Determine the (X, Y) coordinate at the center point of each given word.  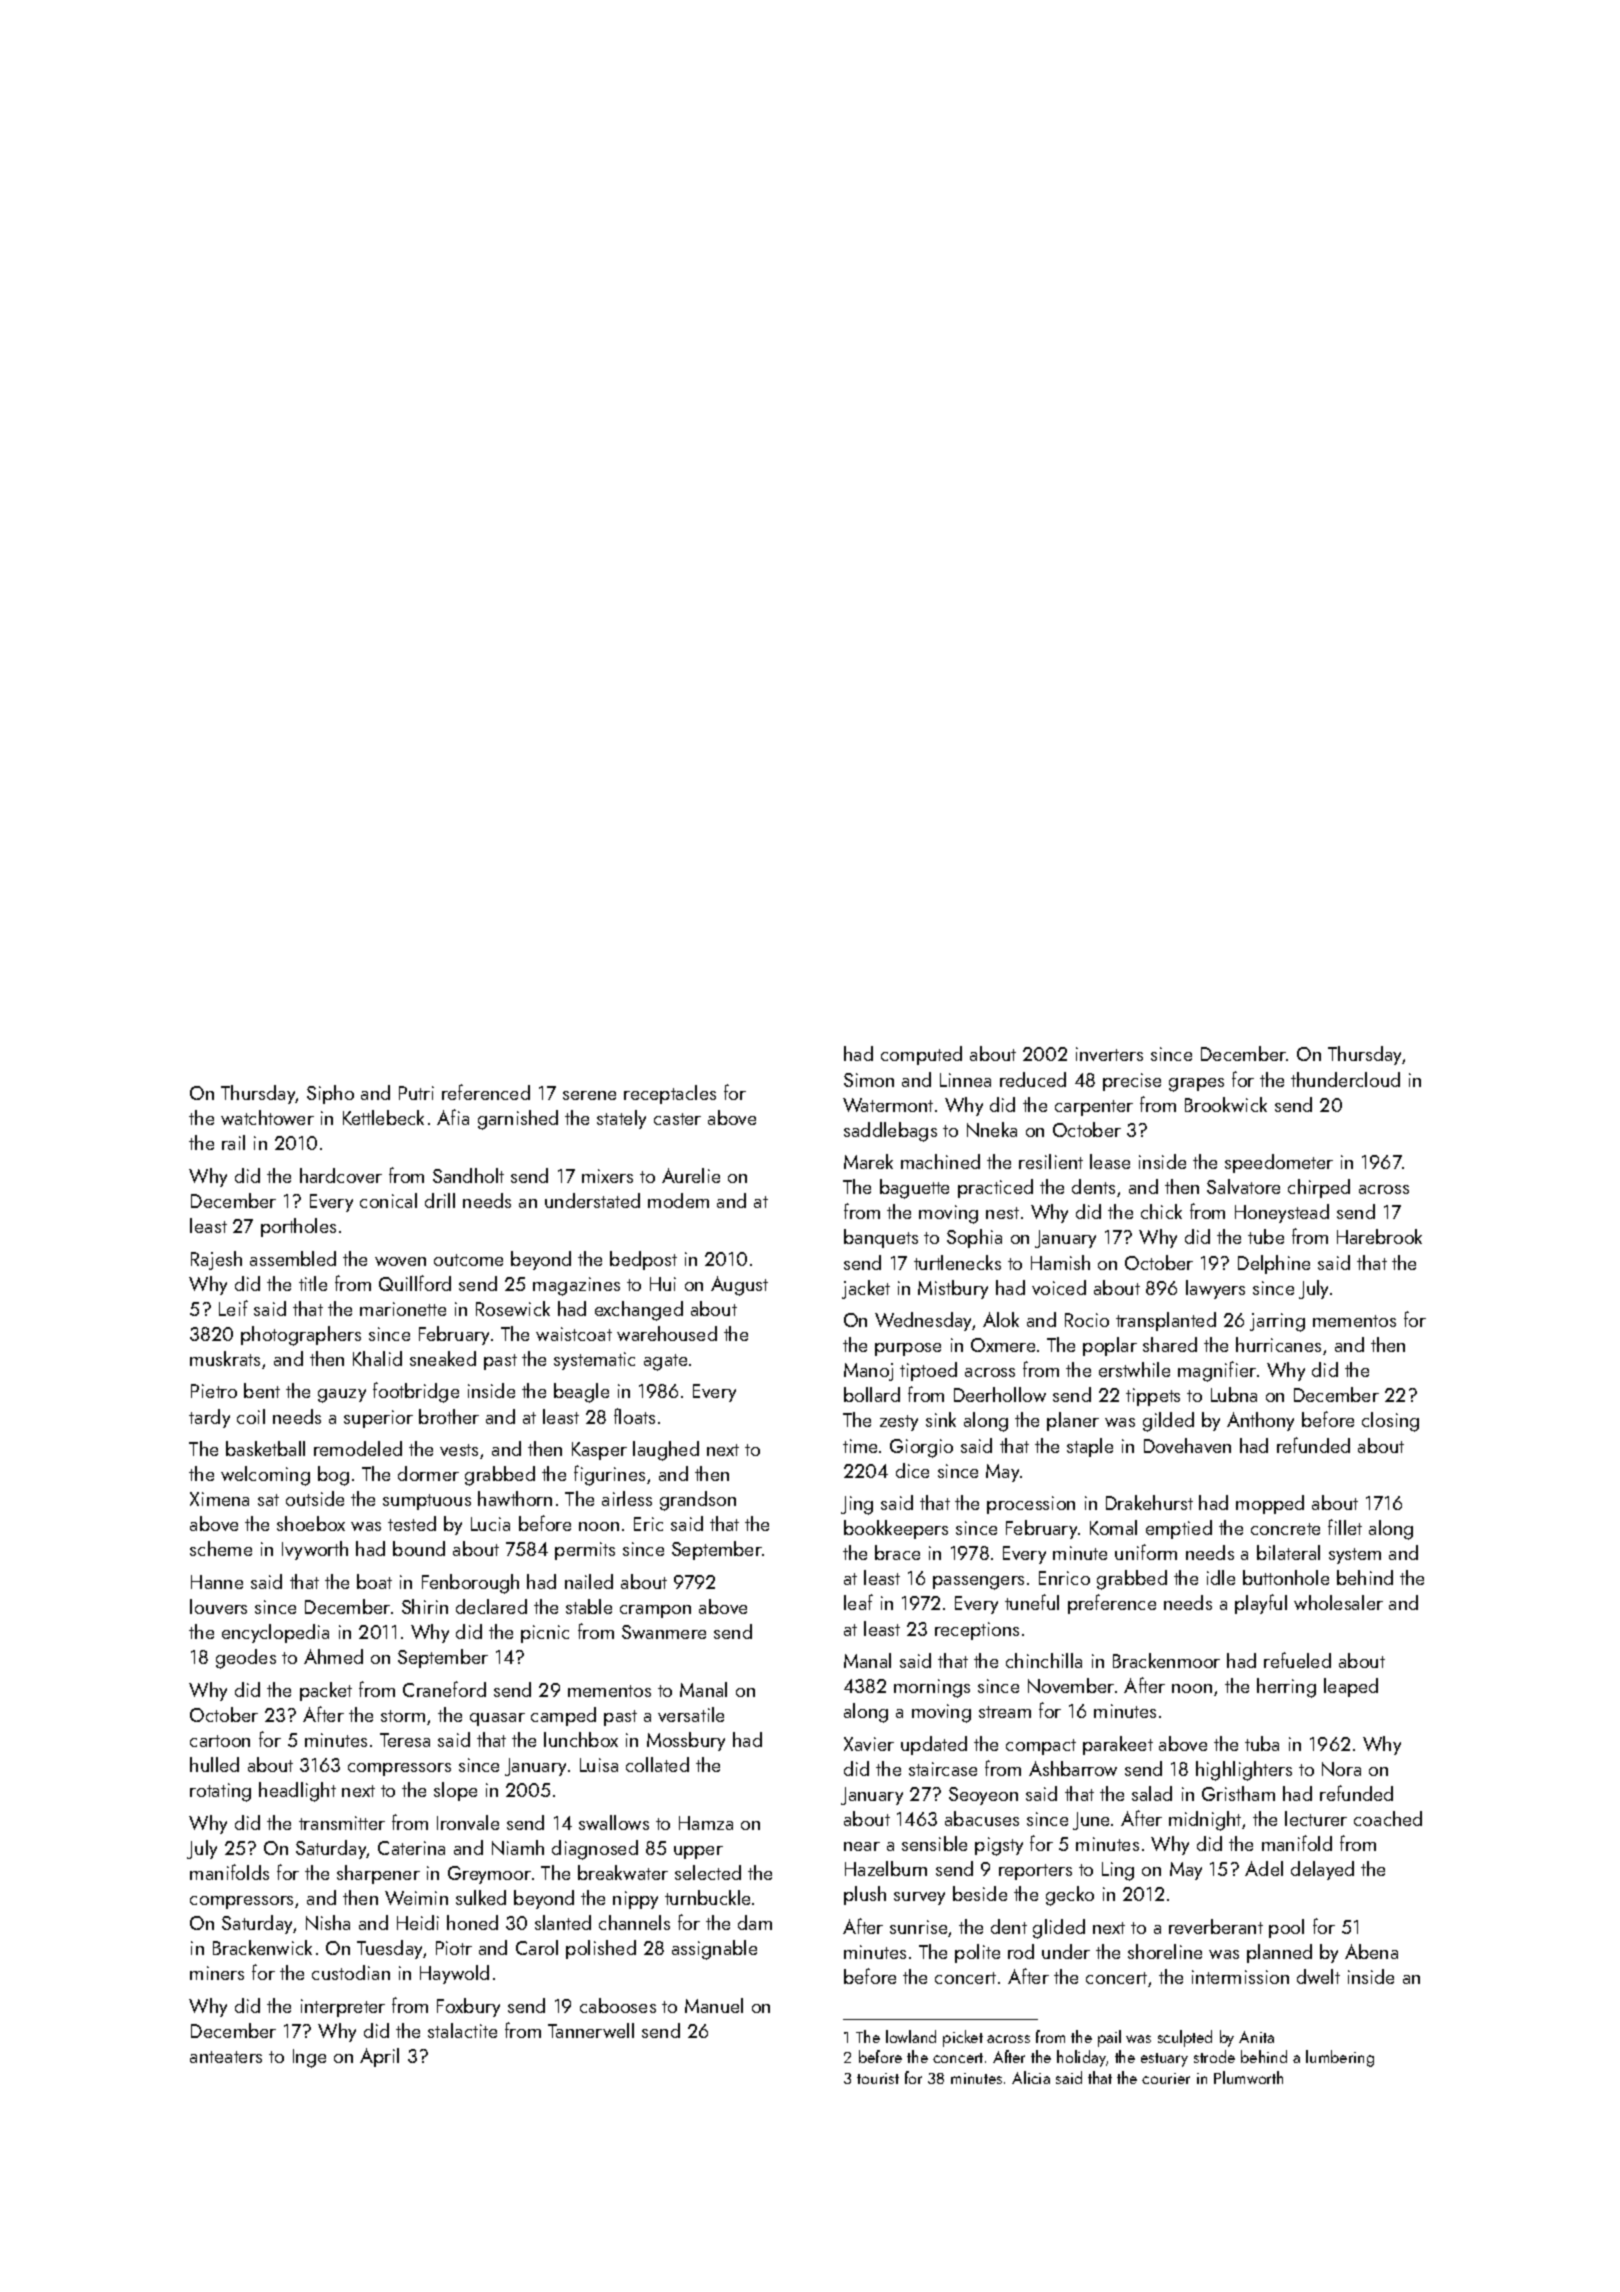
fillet (1345, 1527)
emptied (1179, 1529)
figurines (609, 1475)
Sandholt (468, 1175)
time (860, 1446)
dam (755, 1922)
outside (315, 1498)
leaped (1351, 1687)
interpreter (343, 2008)
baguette (914, 1189)
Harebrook (1379, 1236)
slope (455, 1791)
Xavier (869, 1744)
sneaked (443, 1358)
